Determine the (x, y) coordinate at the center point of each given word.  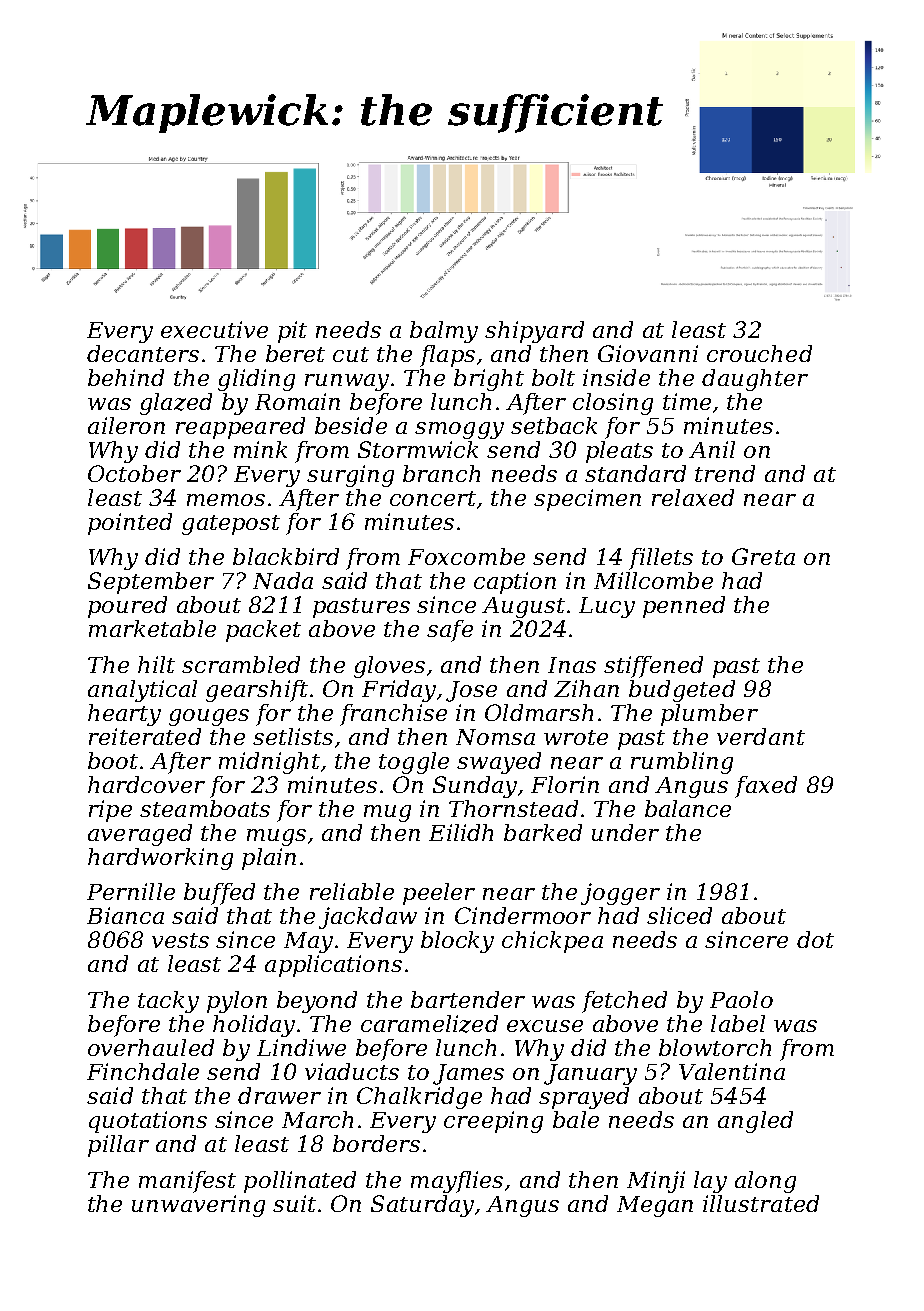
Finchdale (143, 1071)
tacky (168, 1002)
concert (433, 498)
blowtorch (715, 1047)
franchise (393, 715)
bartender (468, 999)
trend (725, 473)
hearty (124, 715)
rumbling (682, 763)
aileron (126, 425)
